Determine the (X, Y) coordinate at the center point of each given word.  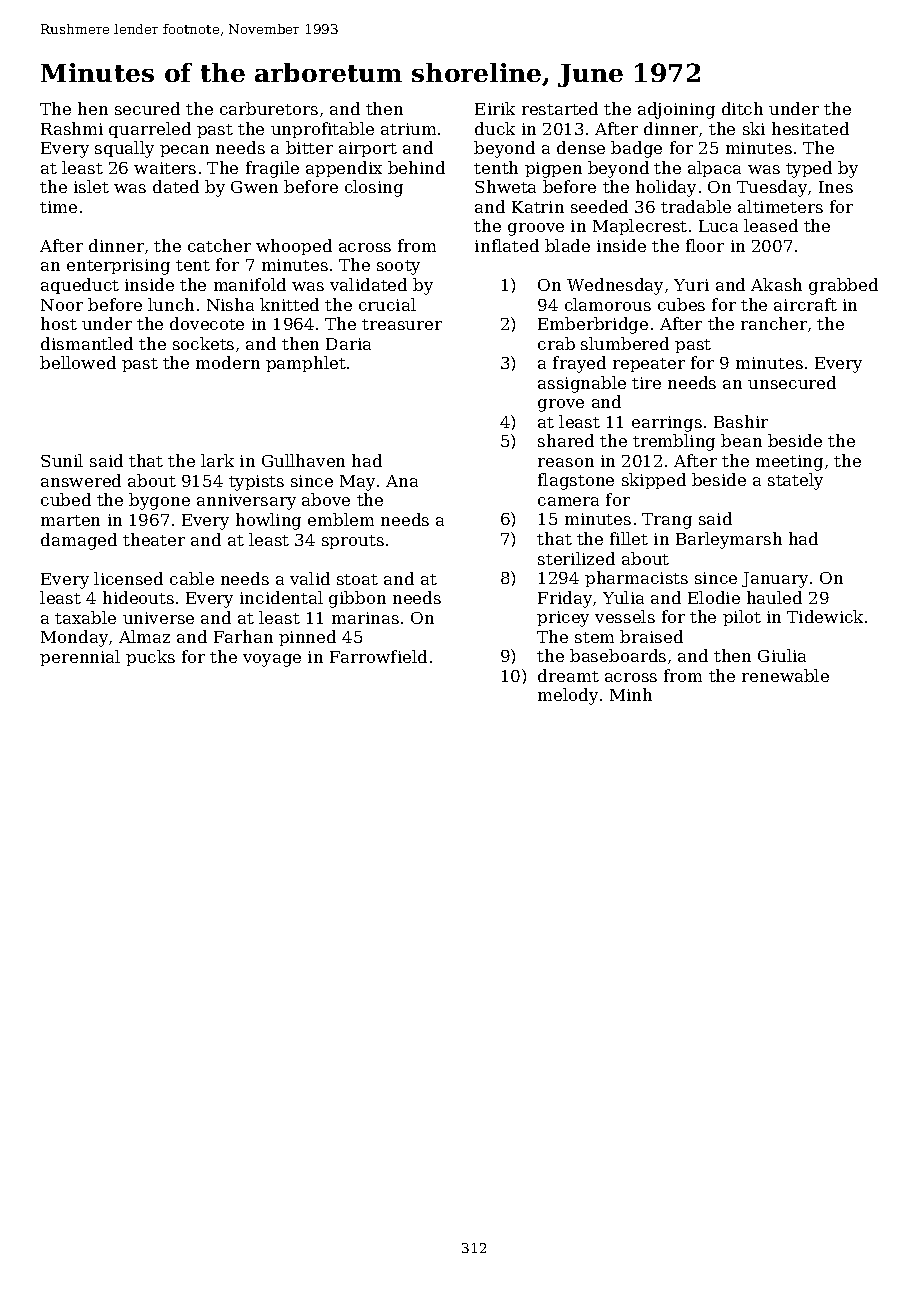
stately (795, 481)
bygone (159, 501)
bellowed (78, 362)
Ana (402, 481)
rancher (774, 323)
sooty (398, 267)
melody (568, 696)
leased (771, 225)
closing (374, 188)
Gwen (254, 187)
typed (809, 169)
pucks (150, 658)
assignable (582, 384)
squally (124, 149)
